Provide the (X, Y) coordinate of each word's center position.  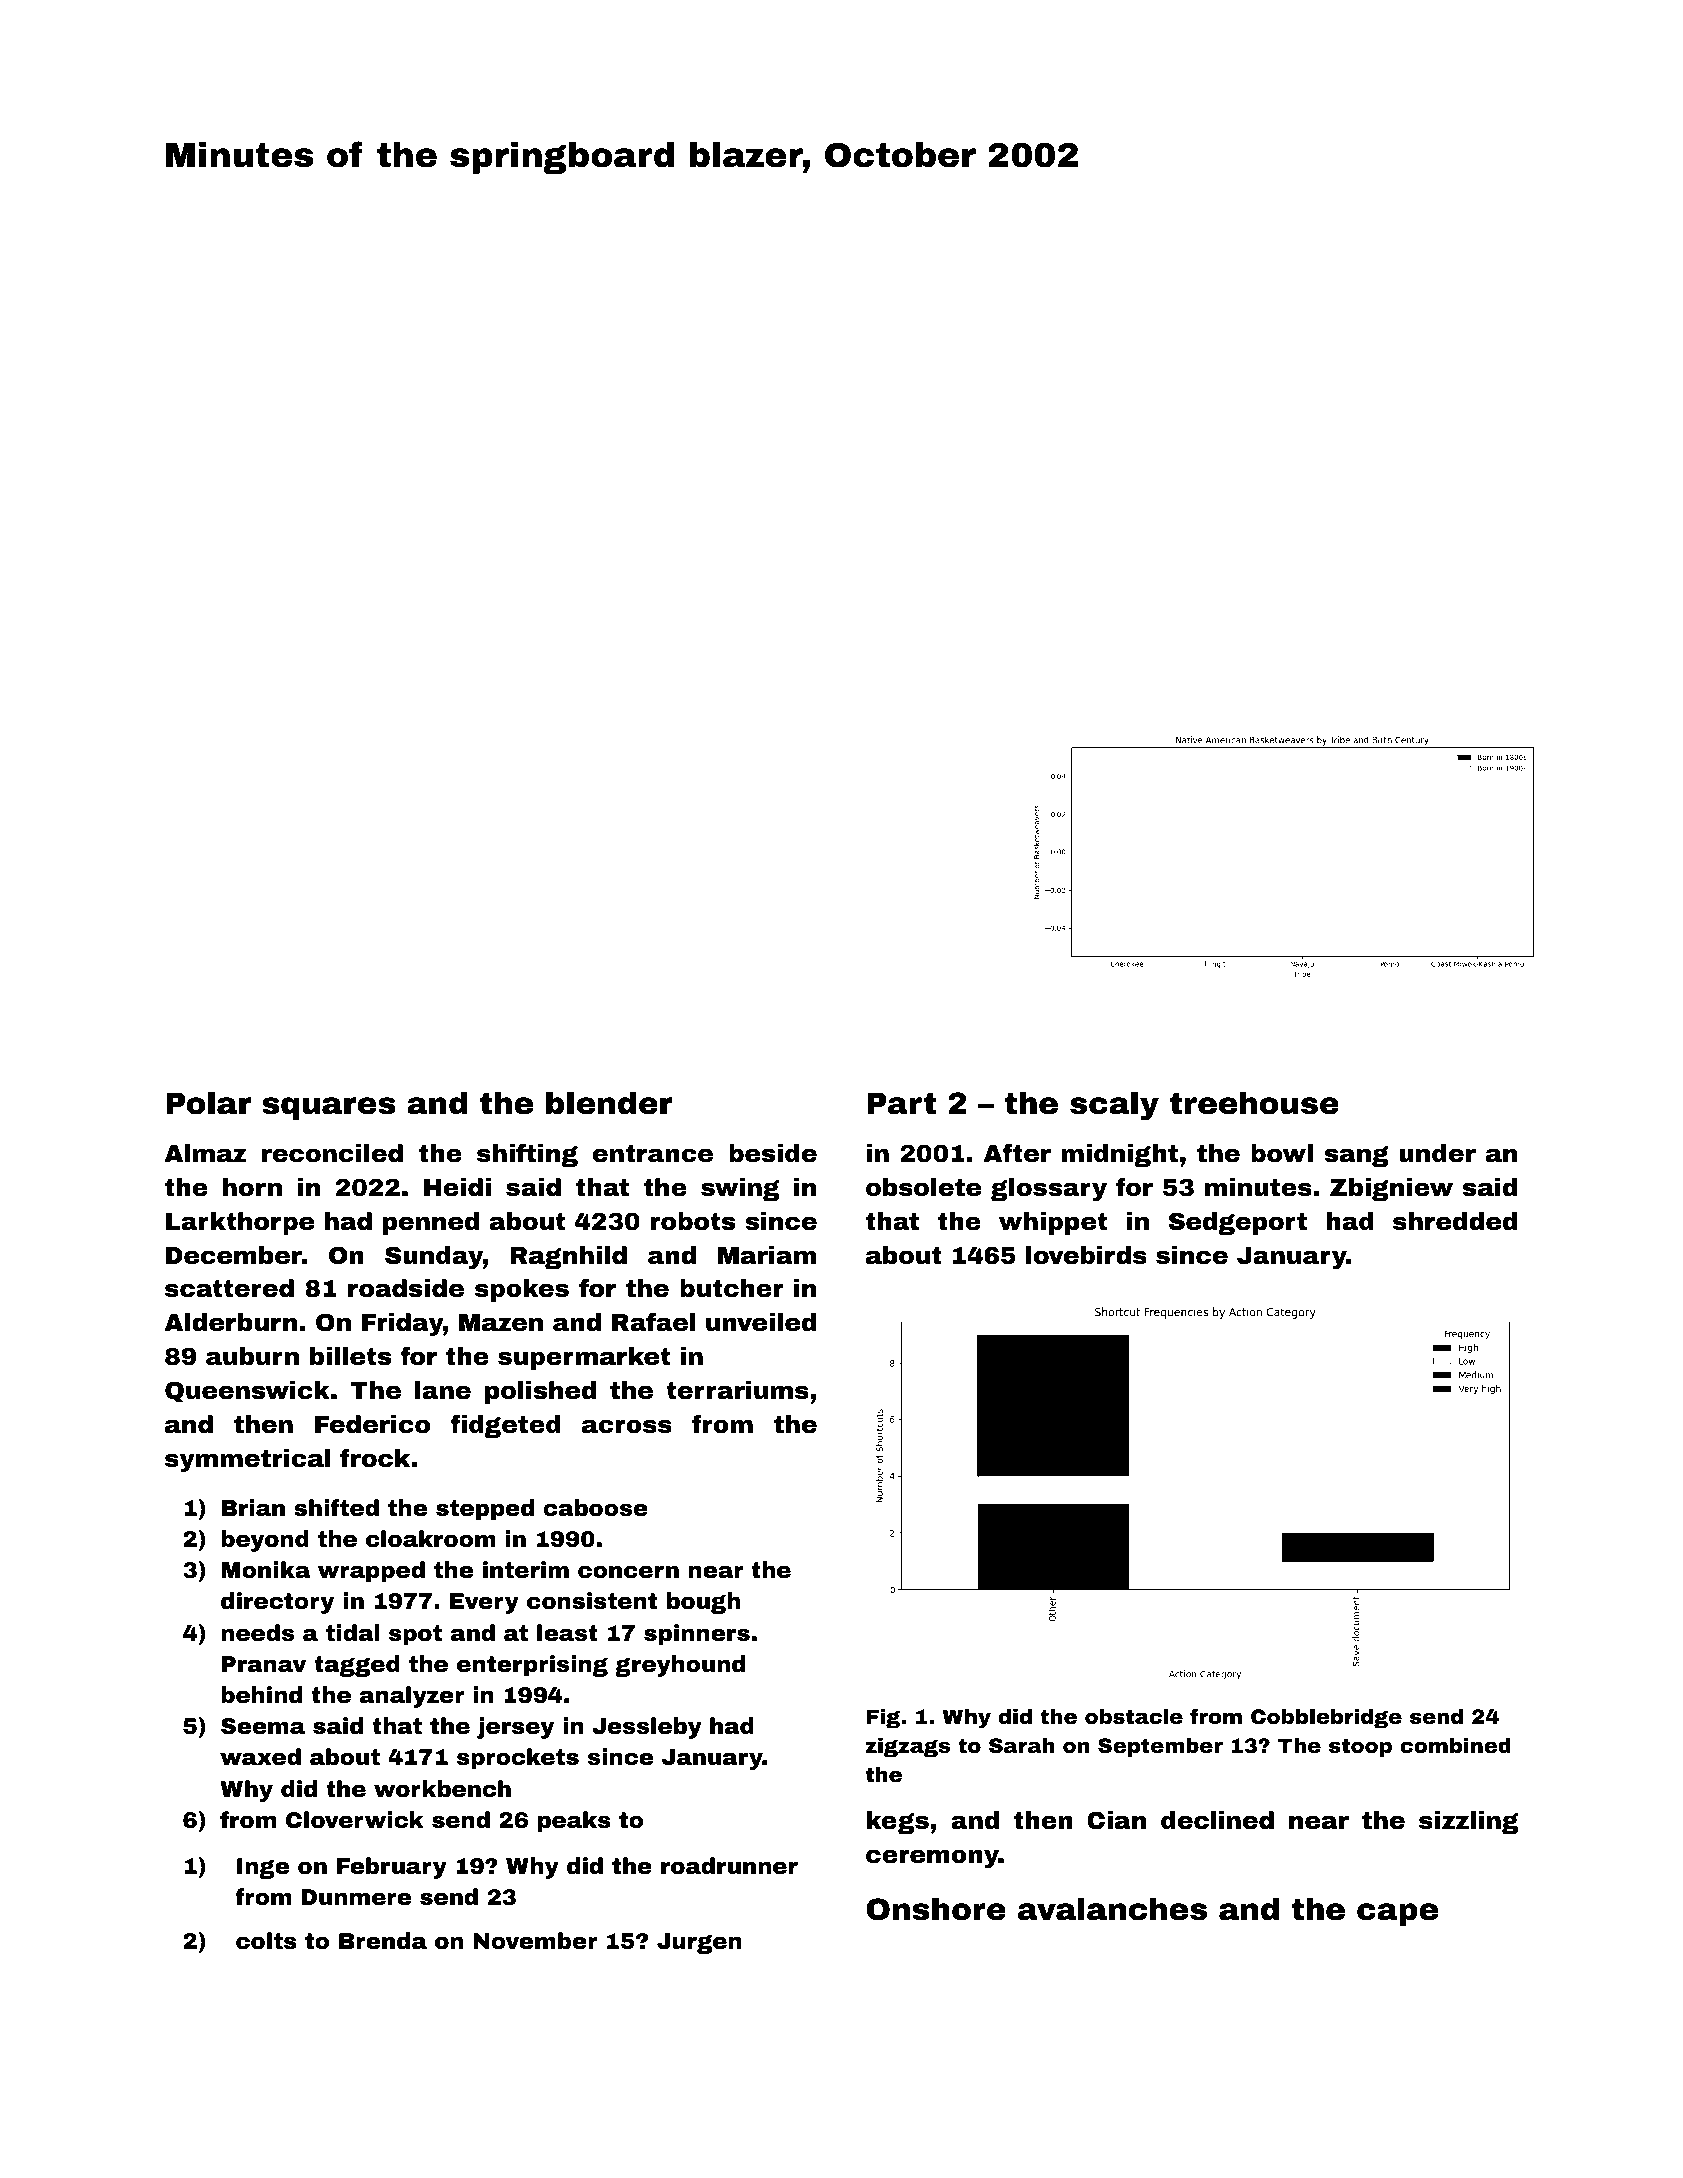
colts (266, 1941)
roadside (406, 1288)
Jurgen (699, 1943)
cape (1397, 1914)
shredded (1455, 1221)
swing (740, 1189)
